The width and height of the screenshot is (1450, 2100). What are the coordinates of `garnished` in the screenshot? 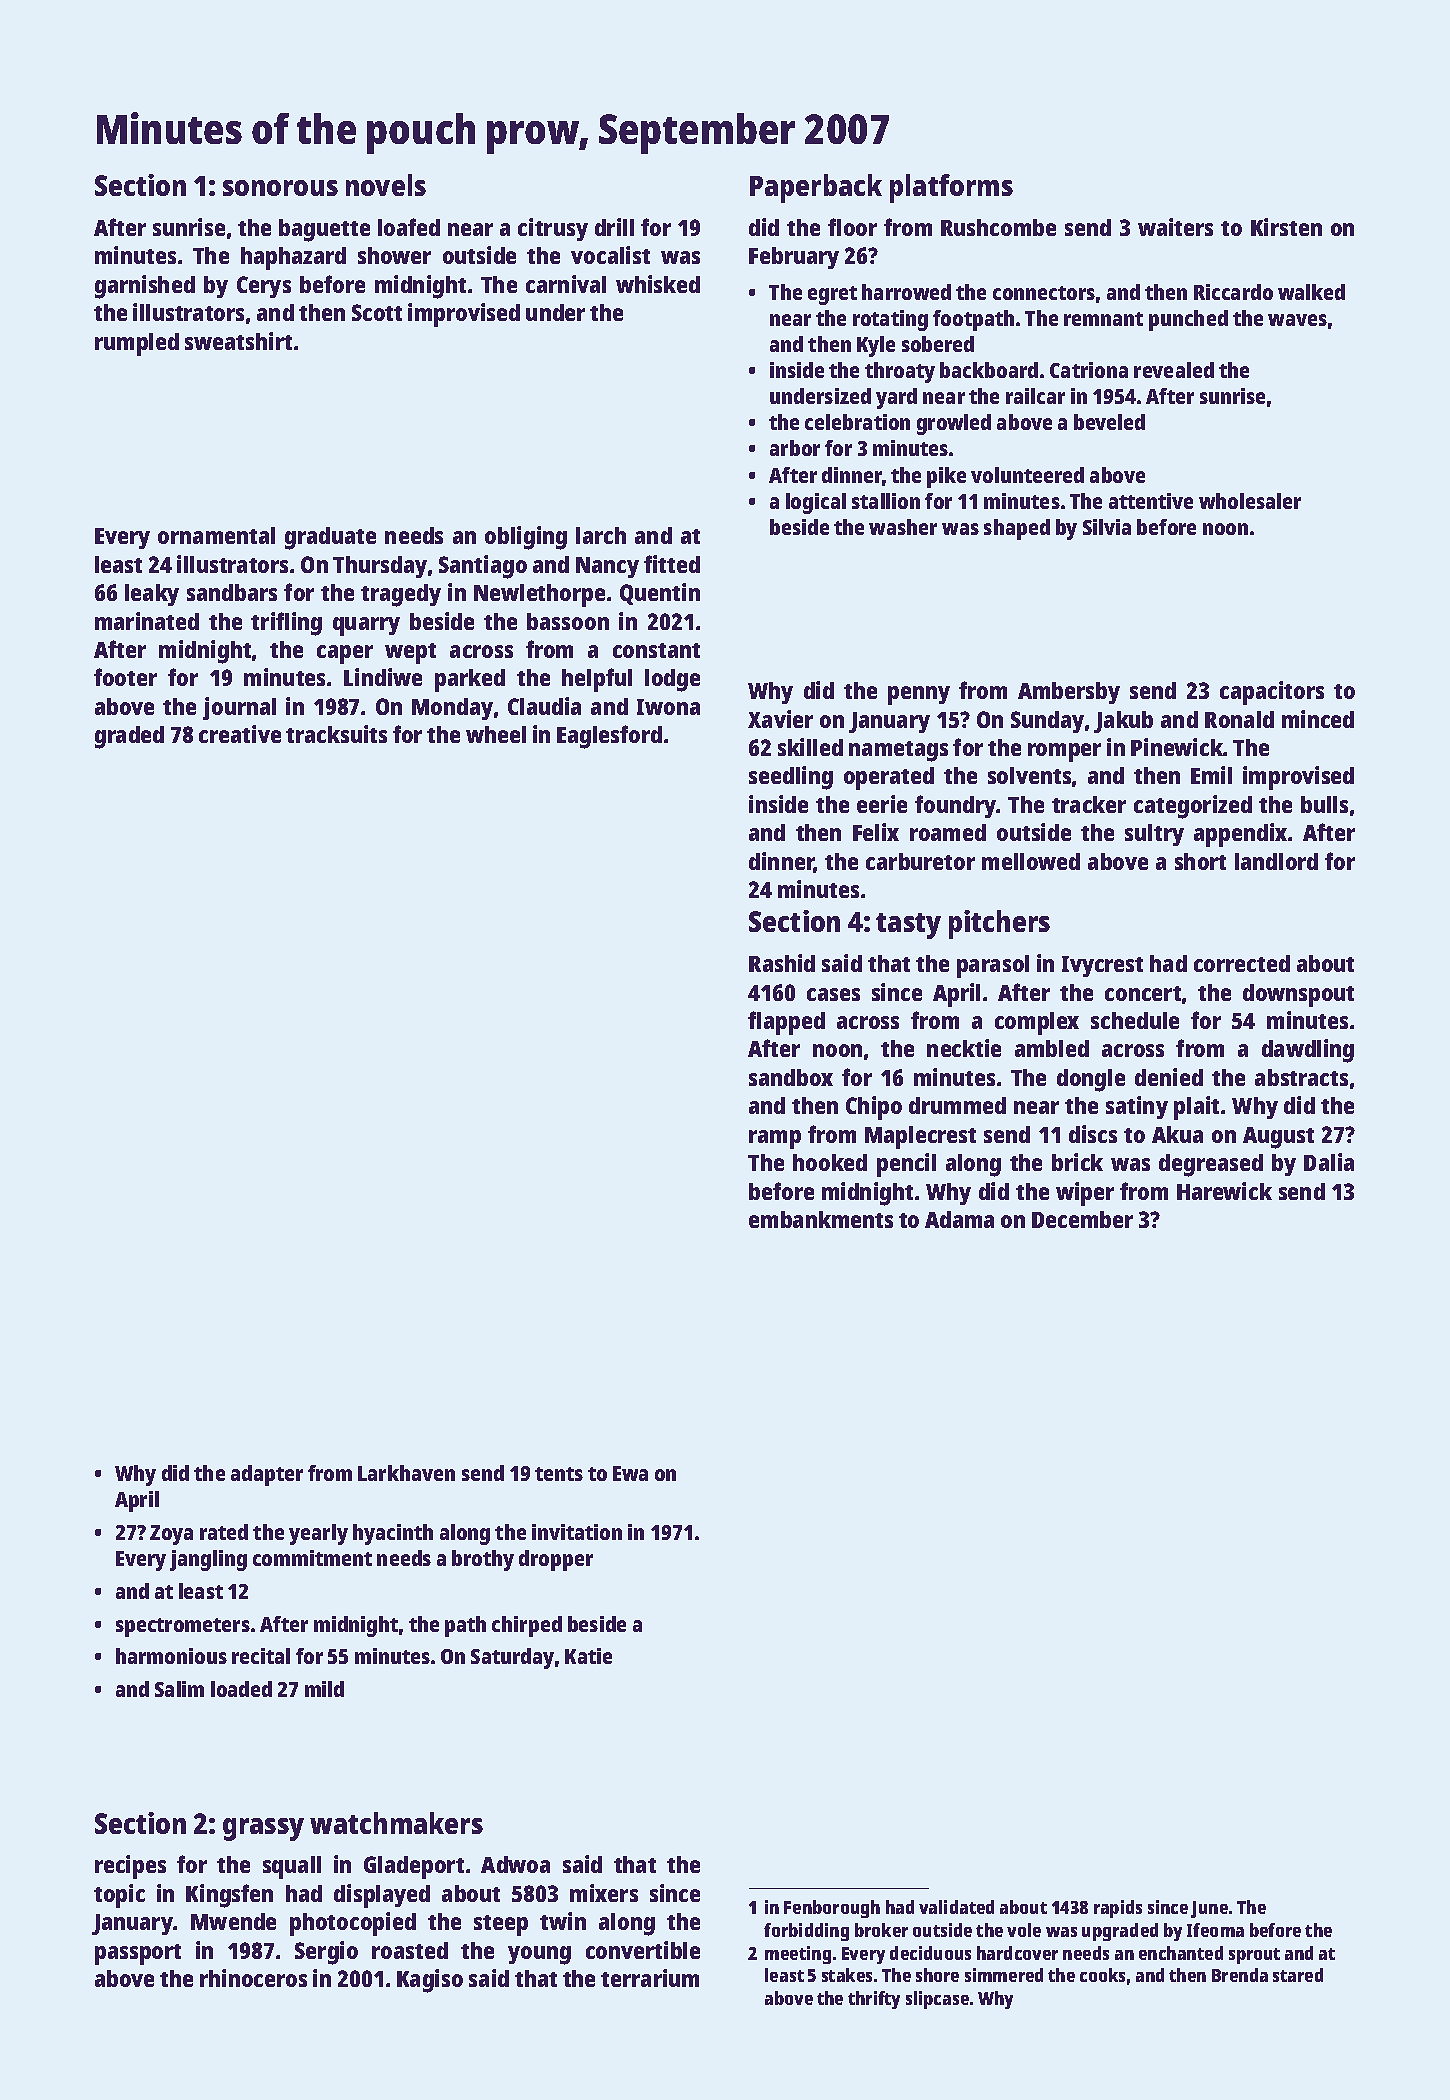 It's located at (145, 287).
